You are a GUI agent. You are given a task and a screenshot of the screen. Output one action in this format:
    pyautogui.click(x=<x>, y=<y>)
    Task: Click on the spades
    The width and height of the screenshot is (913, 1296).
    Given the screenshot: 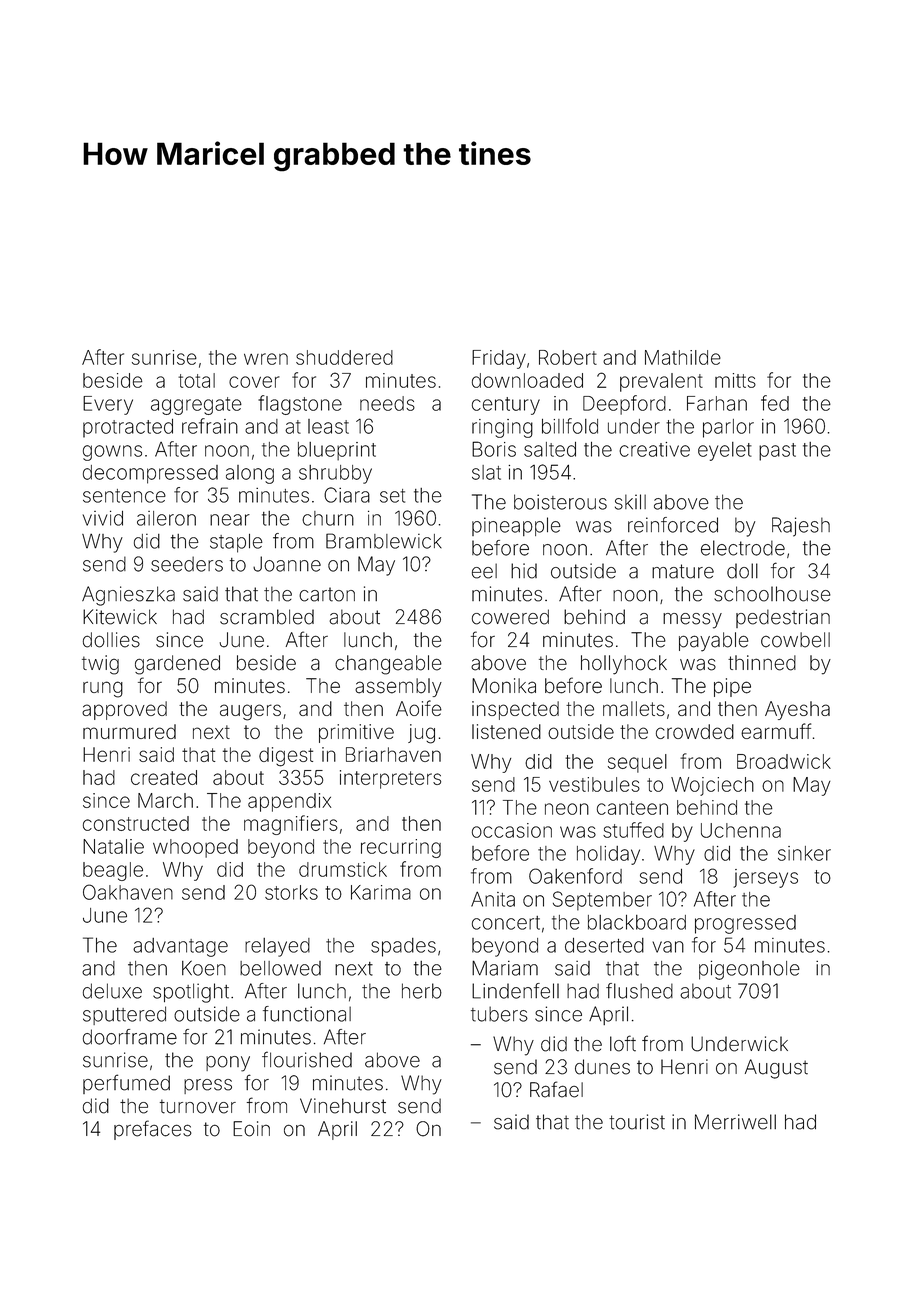 What is the action you would take?
    pyautogui.click(x=403, y=947)
